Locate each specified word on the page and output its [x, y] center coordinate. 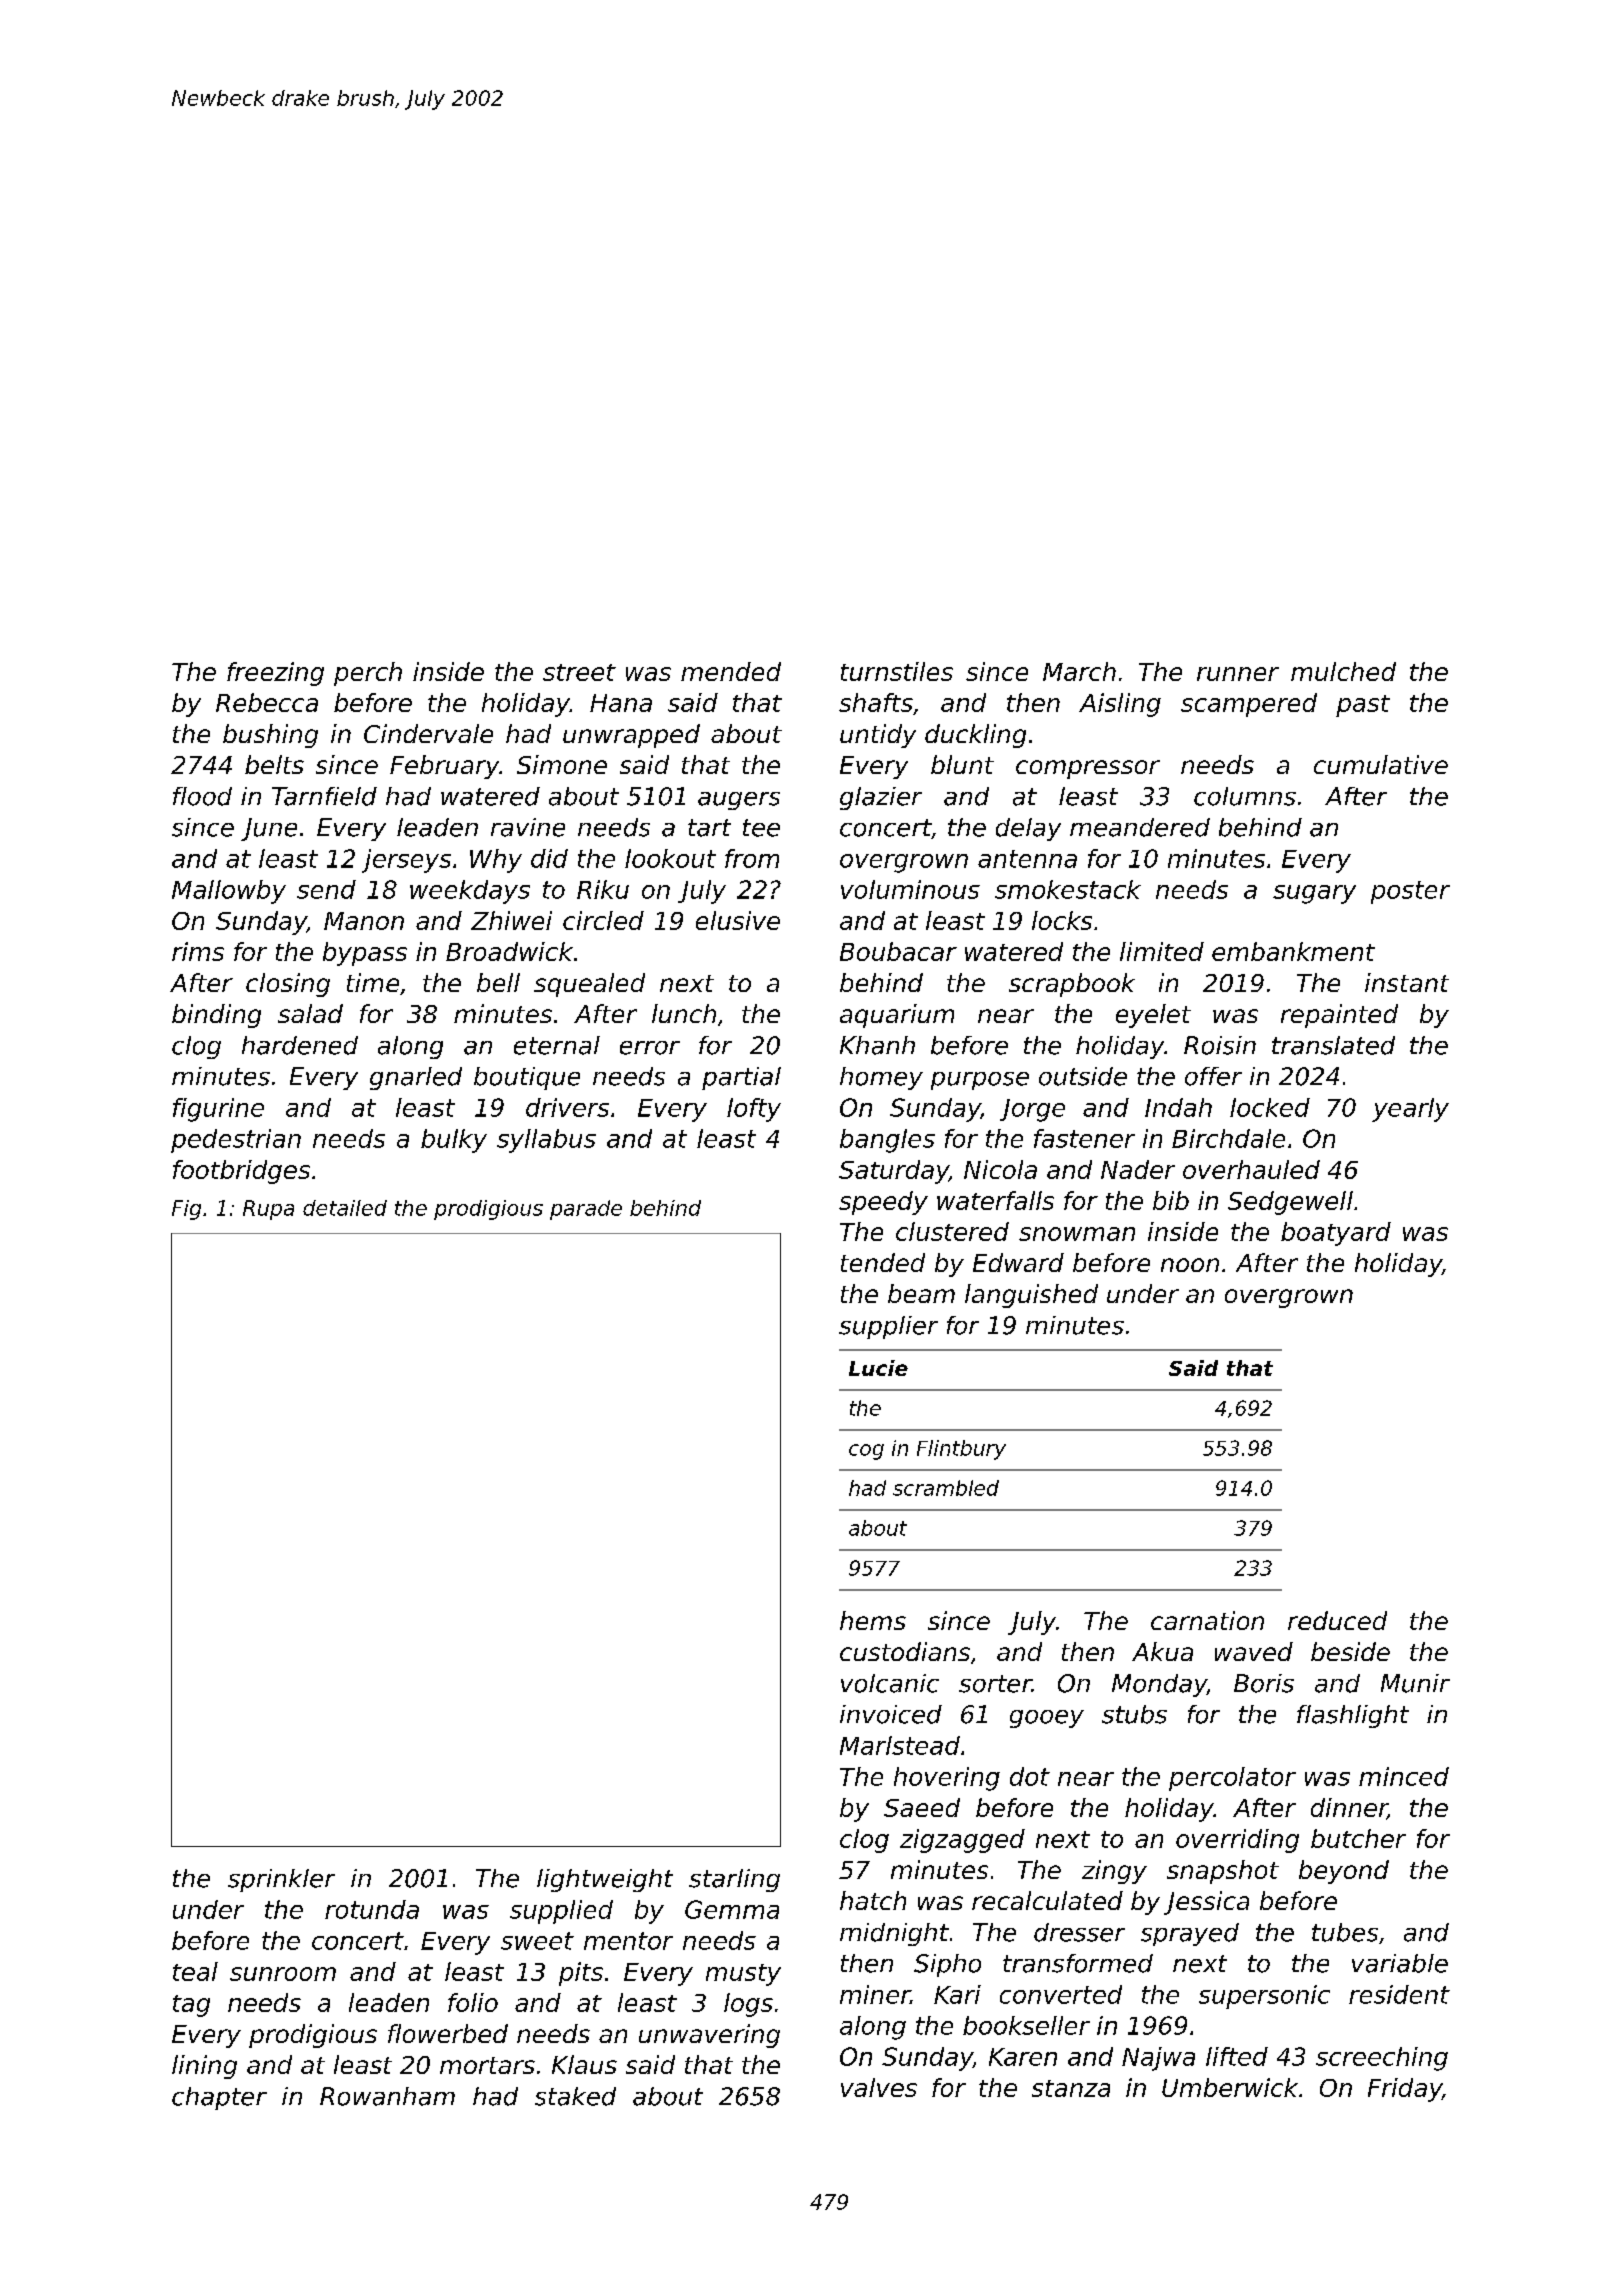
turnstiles [897, 671]
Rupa [268, 1210]
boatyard [1336, 1234]
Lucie [878, 1368]
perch [368, 674]
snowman [1077, 1234]
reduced [1337, 1620]
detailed [345, 1208]
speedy [883, 1203]
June [269, 829]
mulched [1343, 671]
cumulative [1381, 764]
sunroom [283, 1974]
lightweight [605, 1880]
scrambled [946, 1488]
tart [709, 828]
